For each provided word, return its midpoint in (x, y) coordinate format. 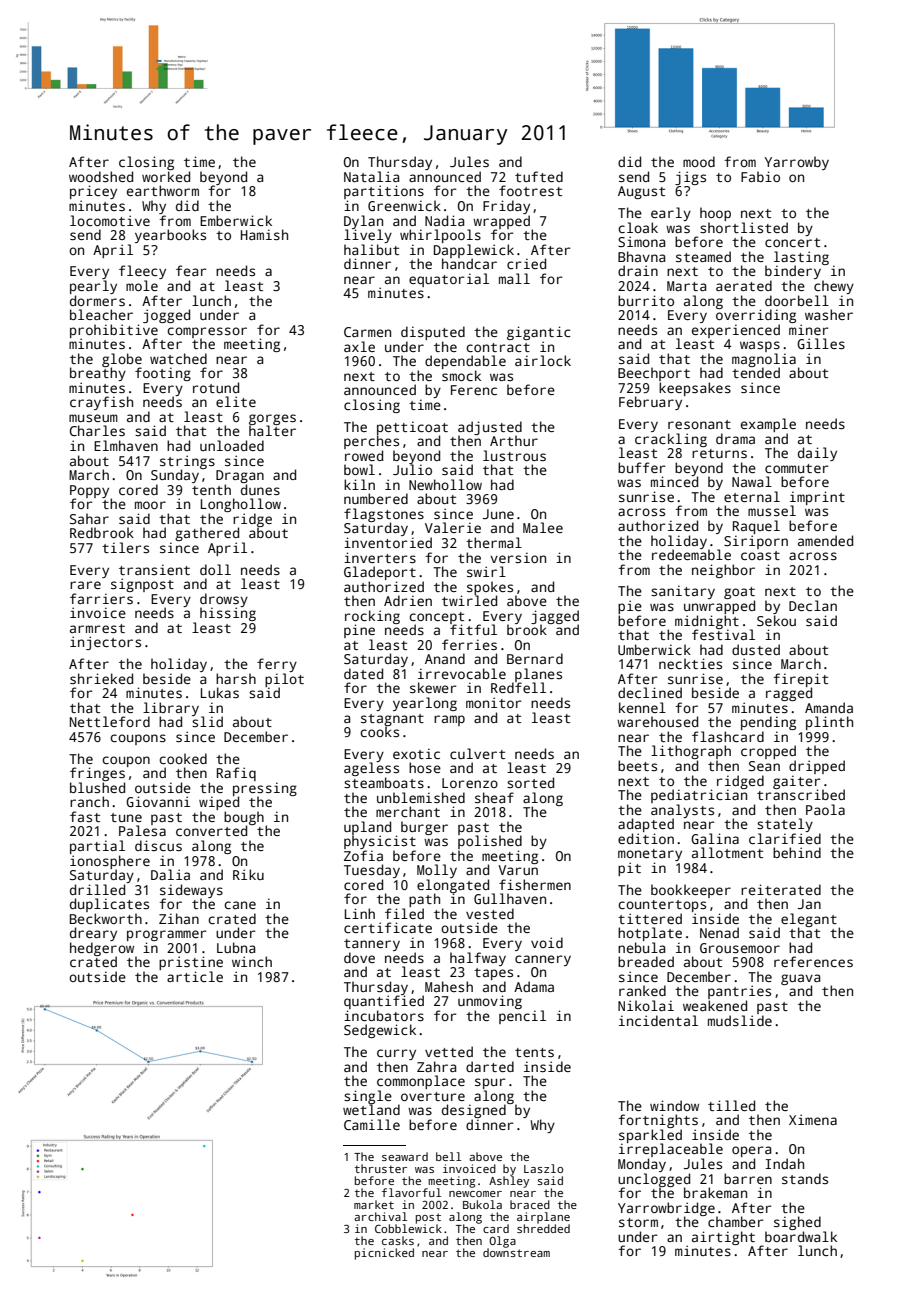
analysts (682, 811)
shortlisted (744, 227)
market (374, 1204)
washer (829, 314)
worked (166, 176)
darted (490, 1066)
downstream (516, 1252)
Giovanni (158, 801)
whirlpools (440, 236)
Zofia (363, 855)
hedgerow (103, 949)
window (674, 1105)
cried (526, 263)
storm (638, 1222)
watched (178, 358)
